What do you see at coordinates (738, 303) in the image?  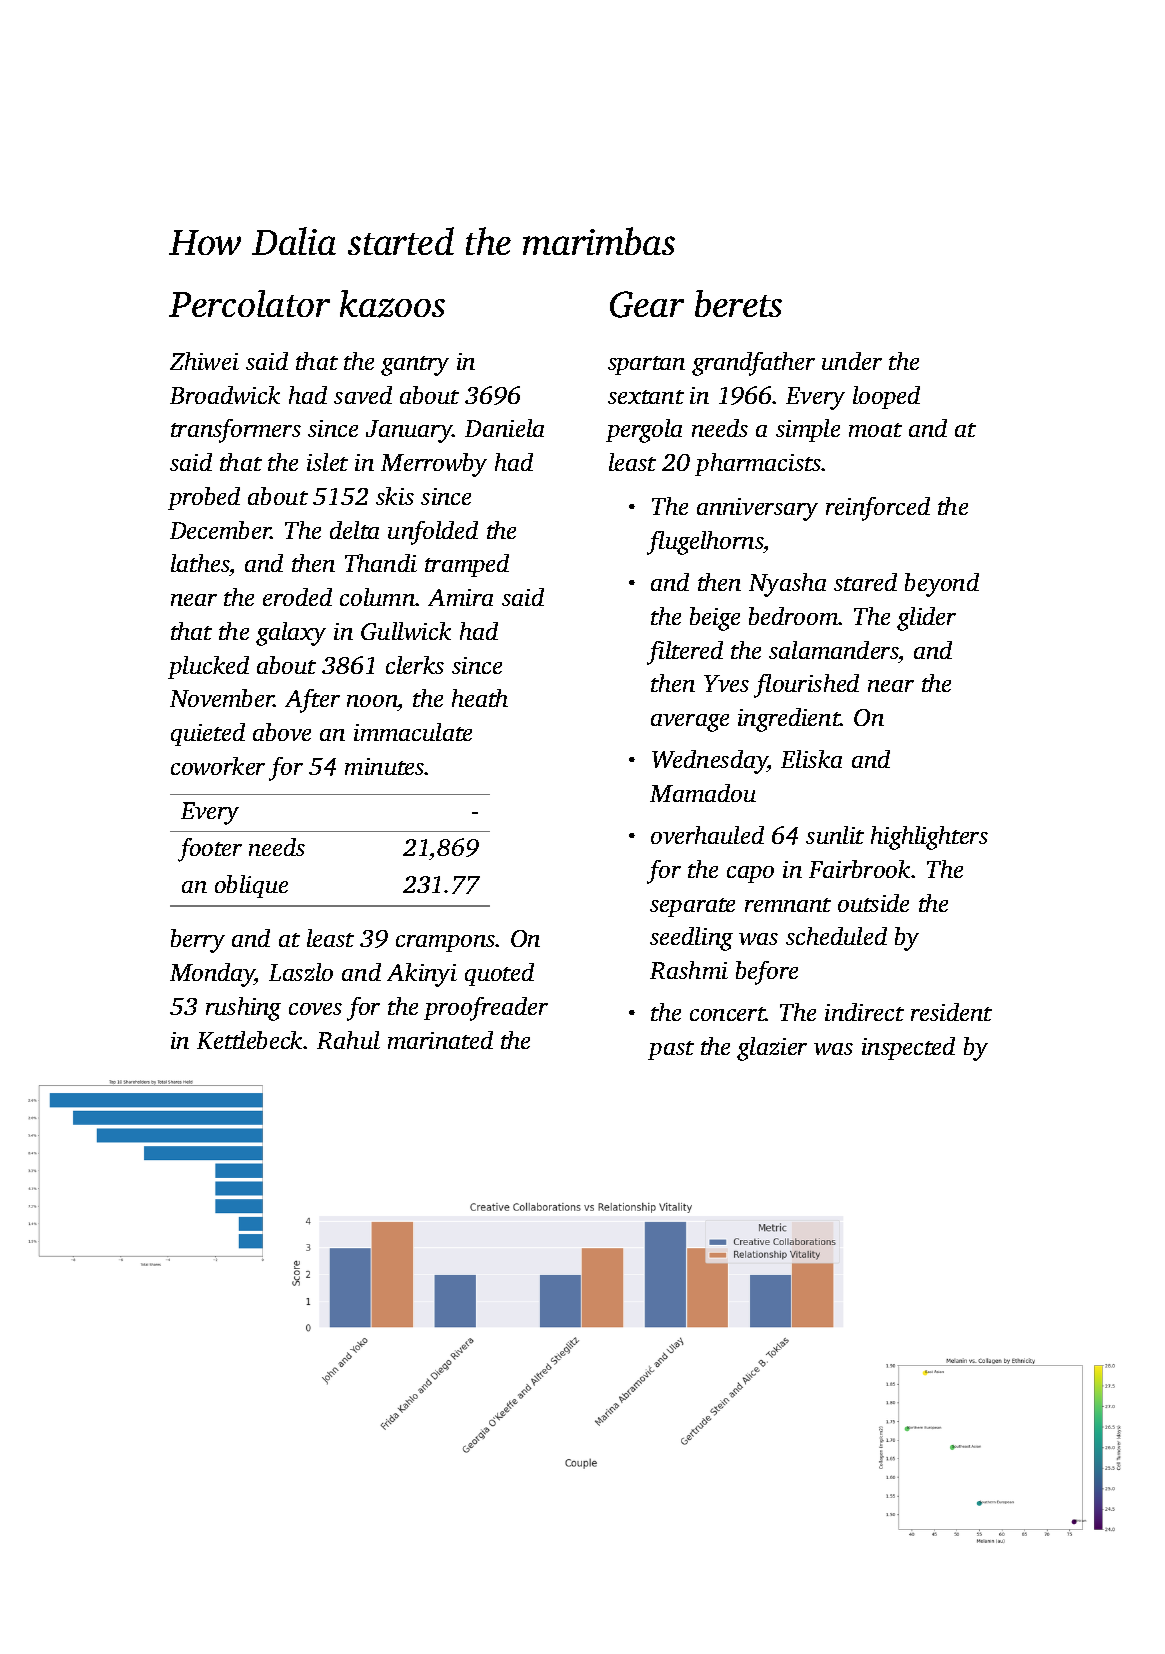 I see `berets` at bounding box center [738, 303].
